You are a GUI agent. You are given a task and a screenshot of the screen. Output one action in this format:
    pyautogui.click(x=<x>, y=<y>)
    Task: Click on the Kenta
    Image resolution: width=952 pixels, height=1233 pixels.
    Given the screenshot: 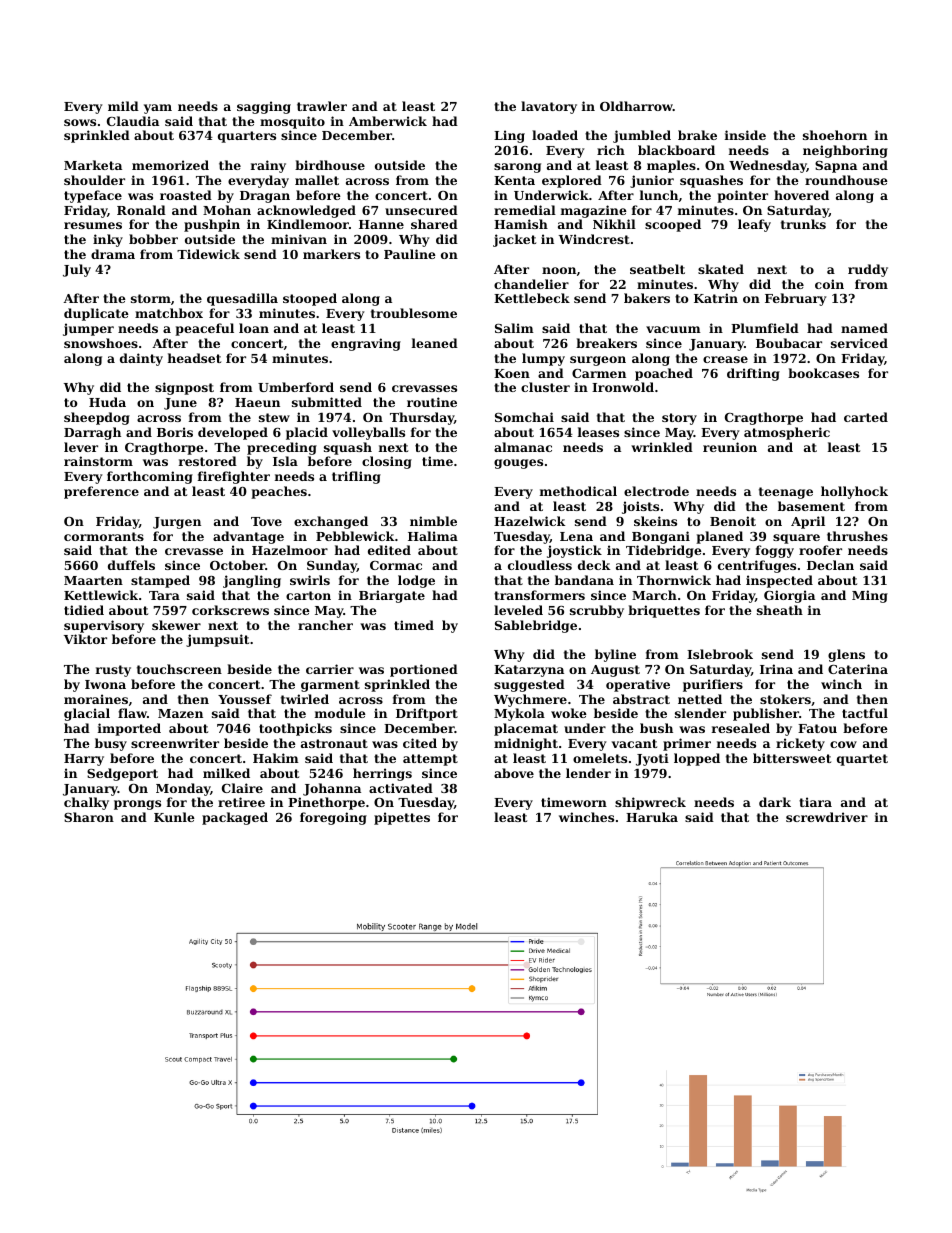 What is the action you would take?
    pyautogui.click(x=514, y=180)
